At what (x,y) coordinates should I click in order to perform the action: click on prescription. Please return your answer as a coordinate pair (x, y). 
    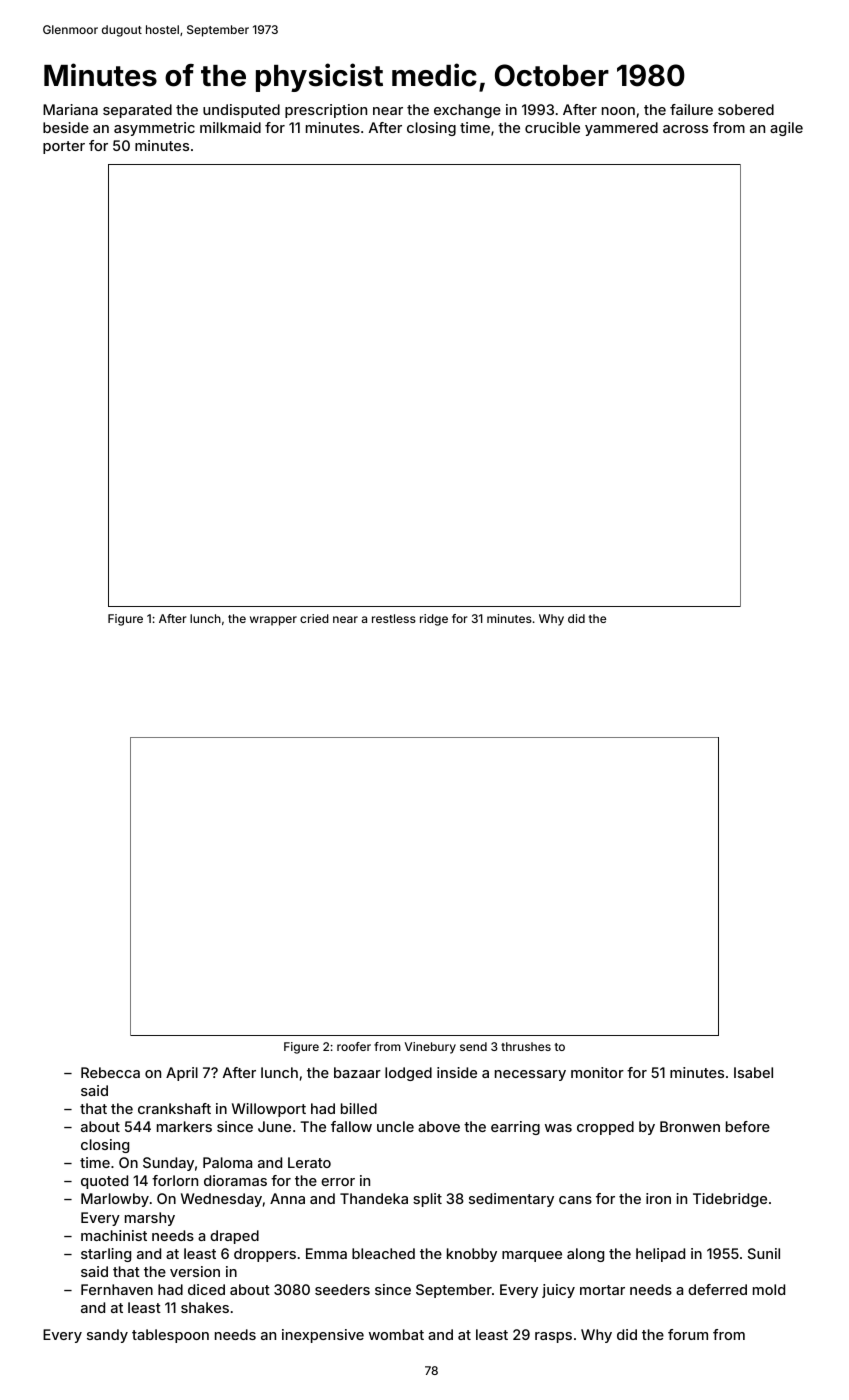
    Looking at the image, I should click on (326, 111).
